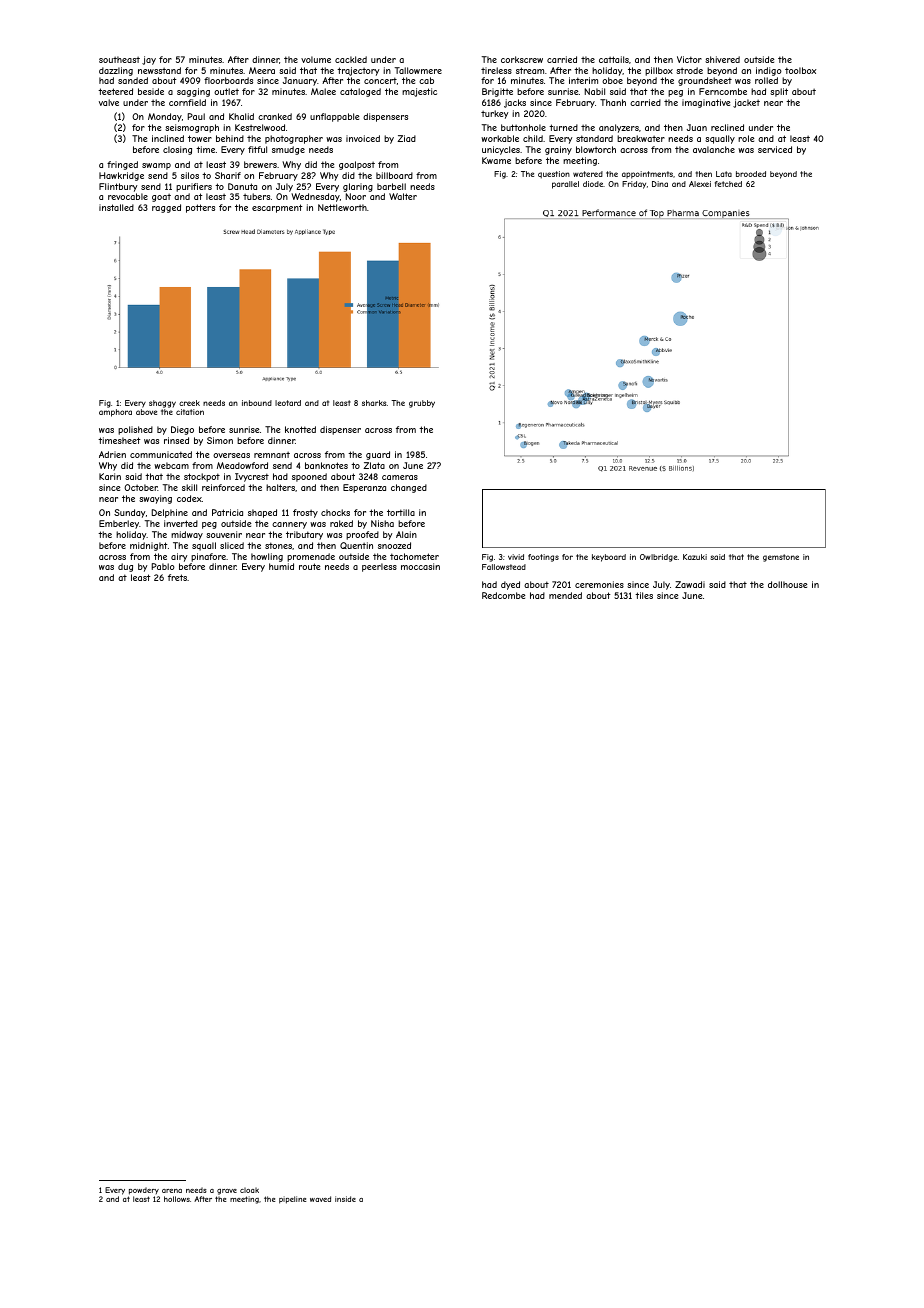  What do you see at coordinates (504, 567) in the screenshot?
I see `Fallowstead` at bounding box center [504, 567].
